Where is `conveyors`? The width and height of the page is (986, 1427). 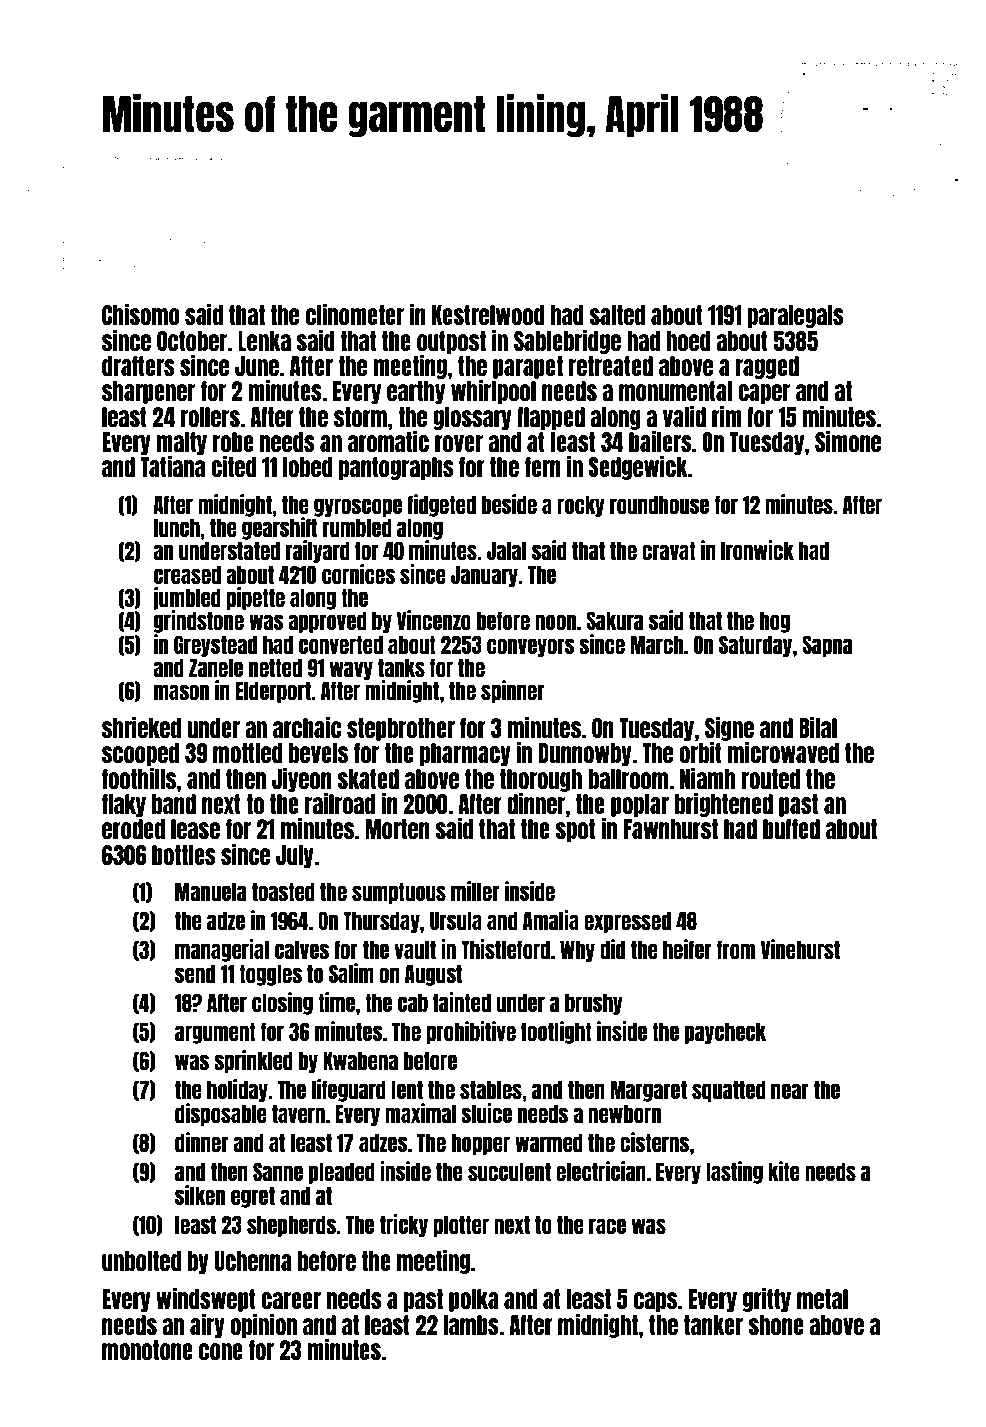
conveyors is located at coordinates (531, 647).
